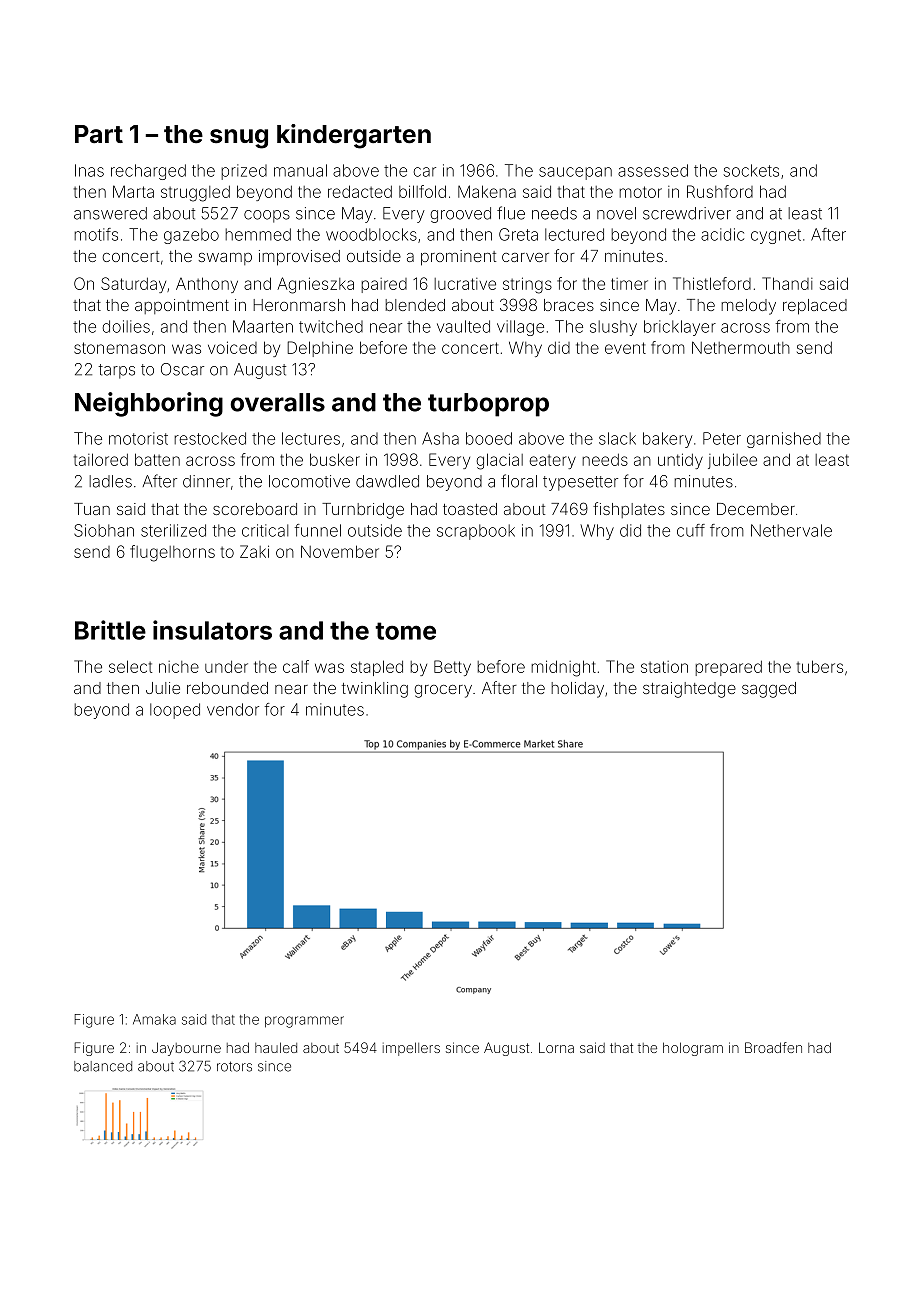 Image resolution: width=924 pixels, height=1308 pixels. What do you see at coordinates (99, 134) in the screenshot?
I see `Part` at bounding box center [99, 134].
